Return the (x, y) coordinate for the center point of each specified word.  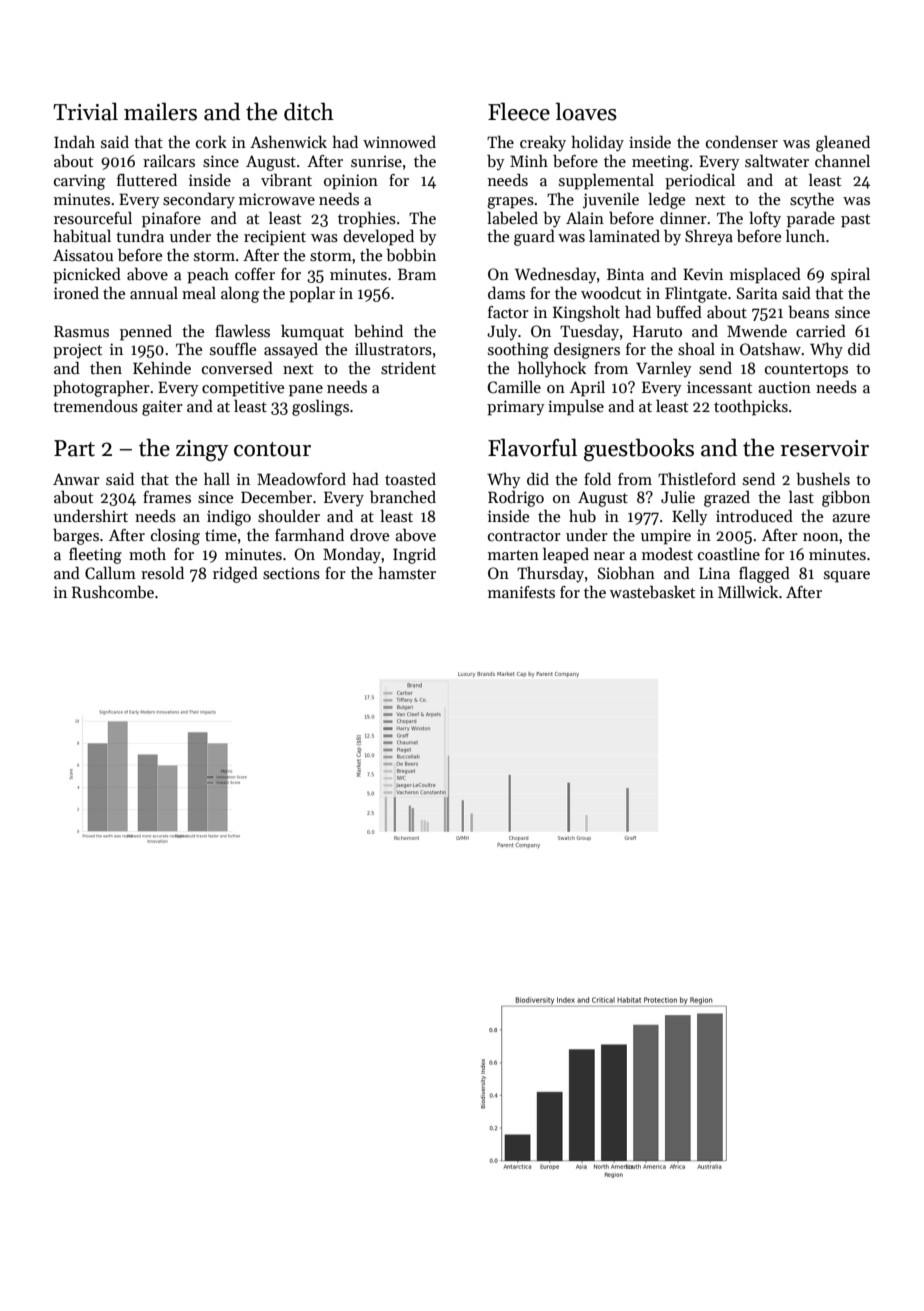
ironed (76, 292)
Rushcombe (113, 592)
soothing (518, 350)
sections (291, 573)
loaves (586, 111)
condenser (742, 141)
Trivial (85, 111)
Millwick (748, 591)
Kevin (703, 274)
